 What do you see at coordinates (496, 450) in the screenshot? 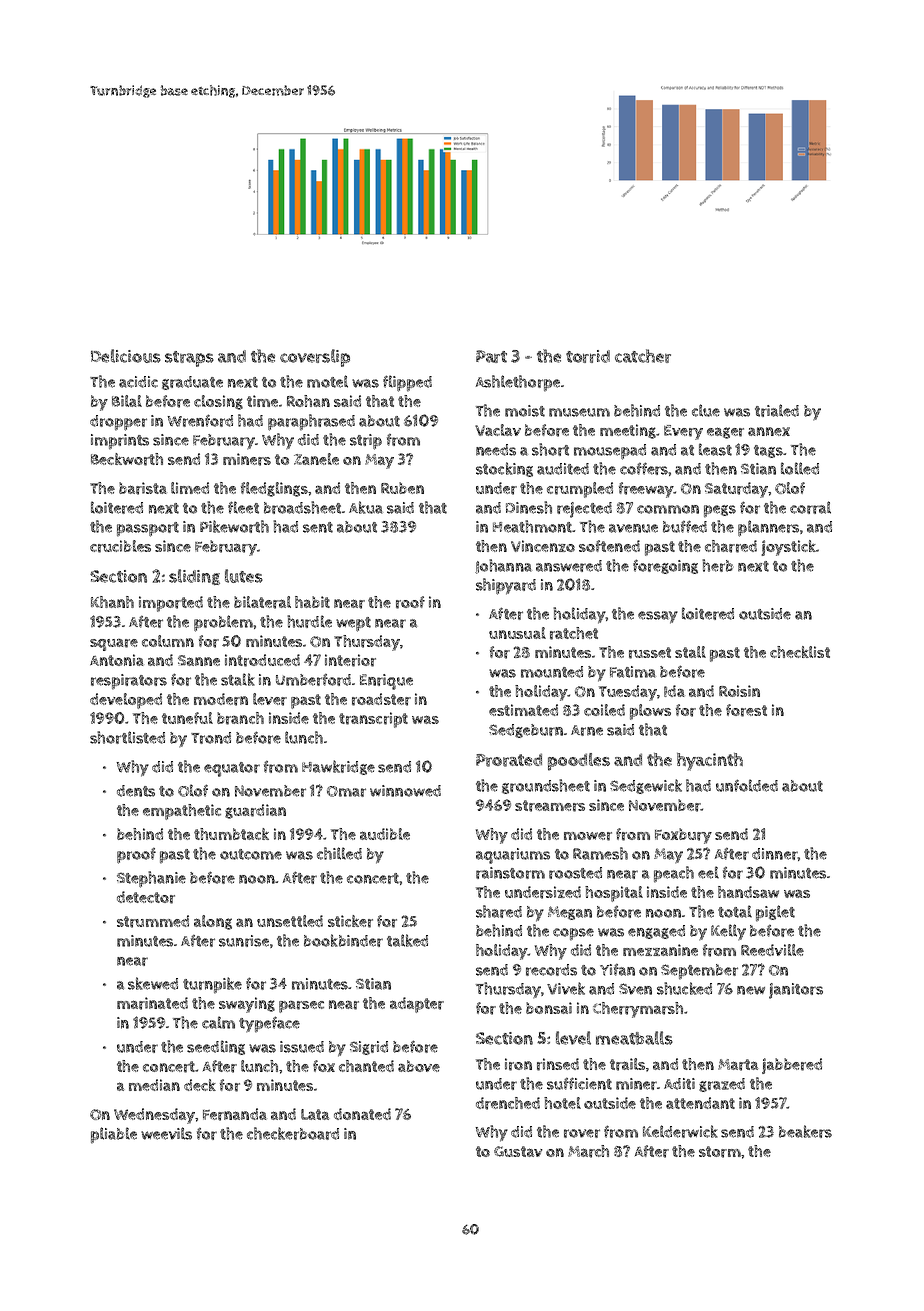
I see `needs` at bounding box center [496, 450].
